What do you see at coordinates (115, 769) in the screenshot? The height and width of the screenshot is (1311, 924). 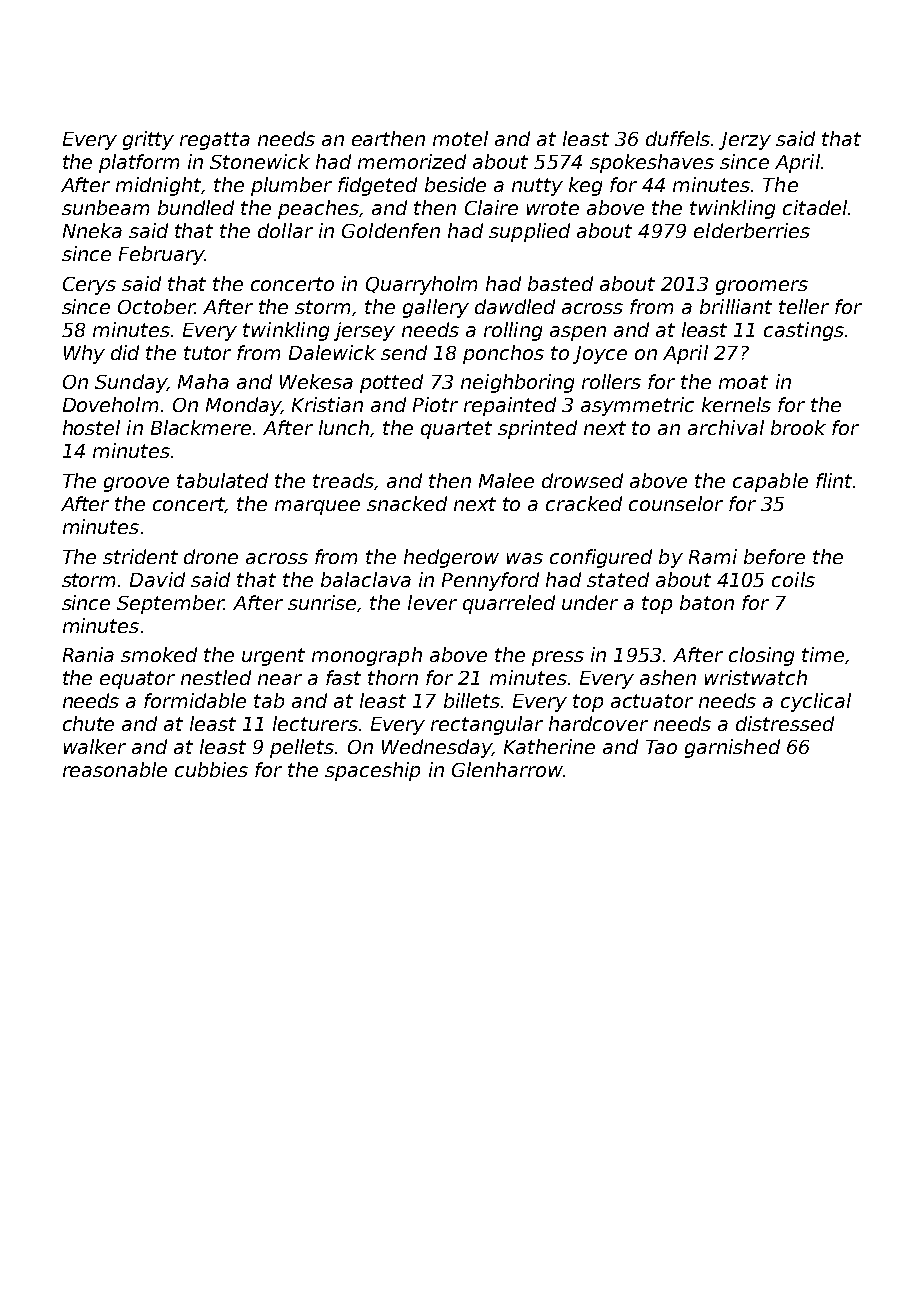 I see `reasonable` at bounding box center [115, 769].
